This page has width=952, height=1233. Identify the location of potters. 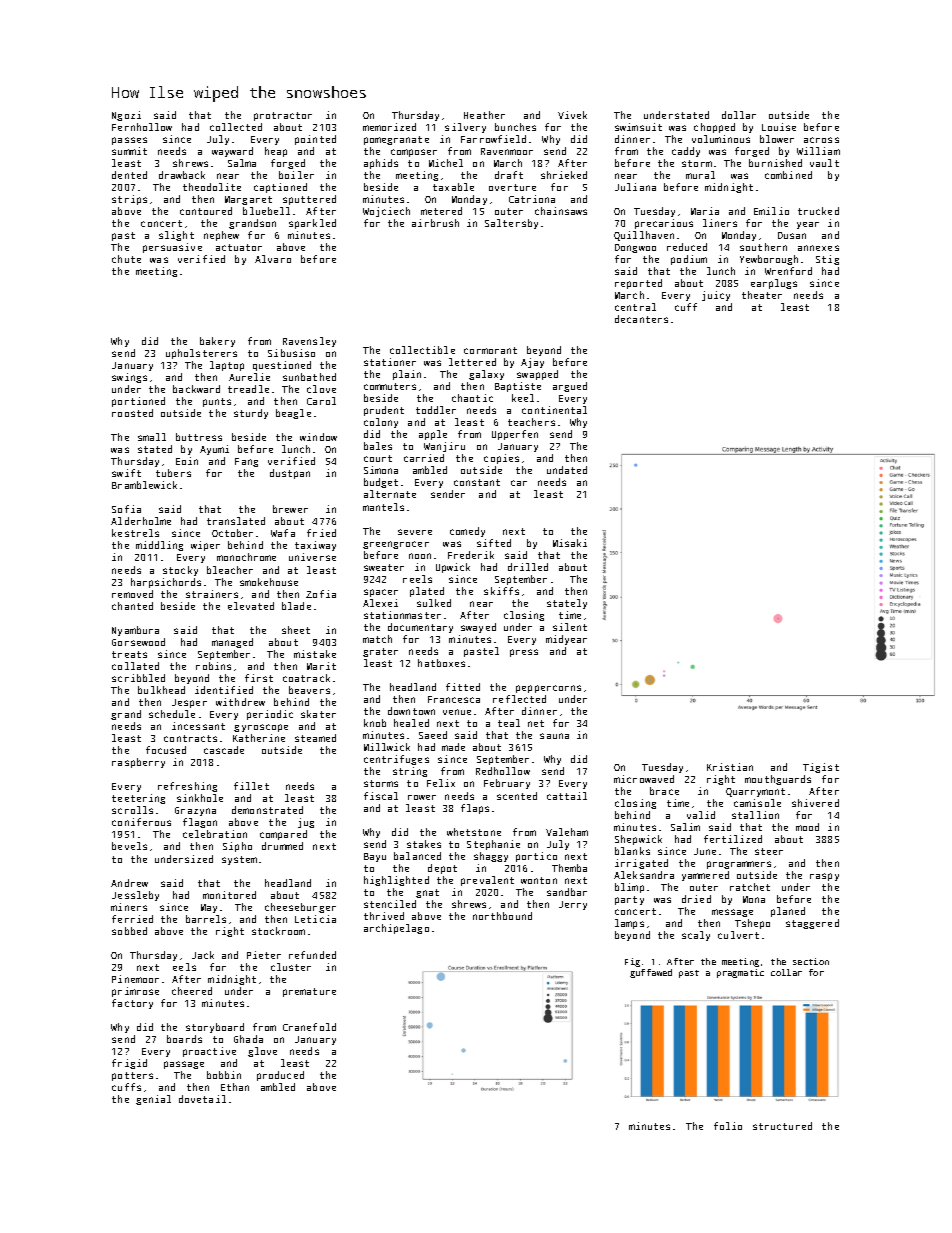
(132, 1076).
